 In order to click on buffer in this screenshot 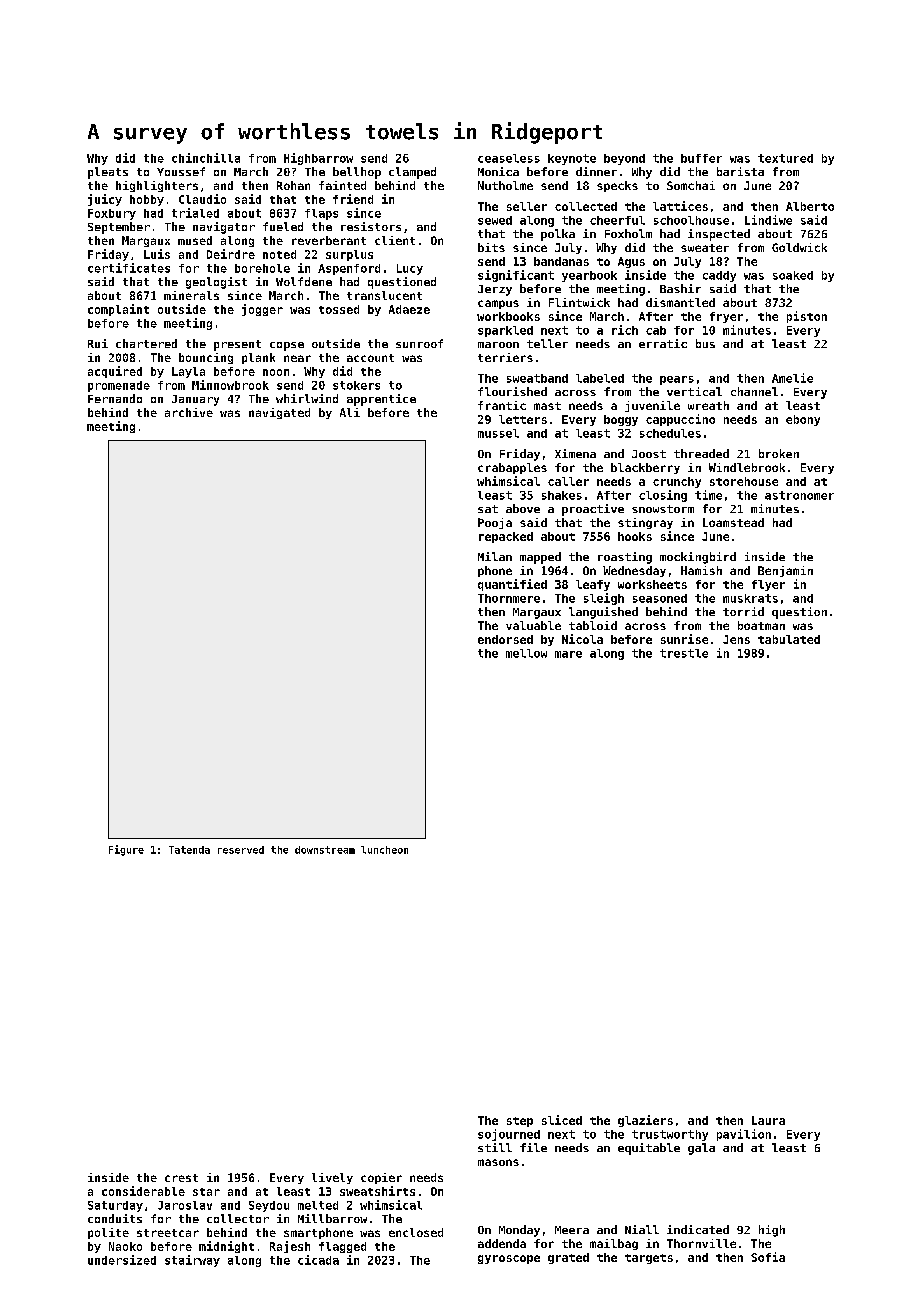, I will do `click(701, 158)`.
